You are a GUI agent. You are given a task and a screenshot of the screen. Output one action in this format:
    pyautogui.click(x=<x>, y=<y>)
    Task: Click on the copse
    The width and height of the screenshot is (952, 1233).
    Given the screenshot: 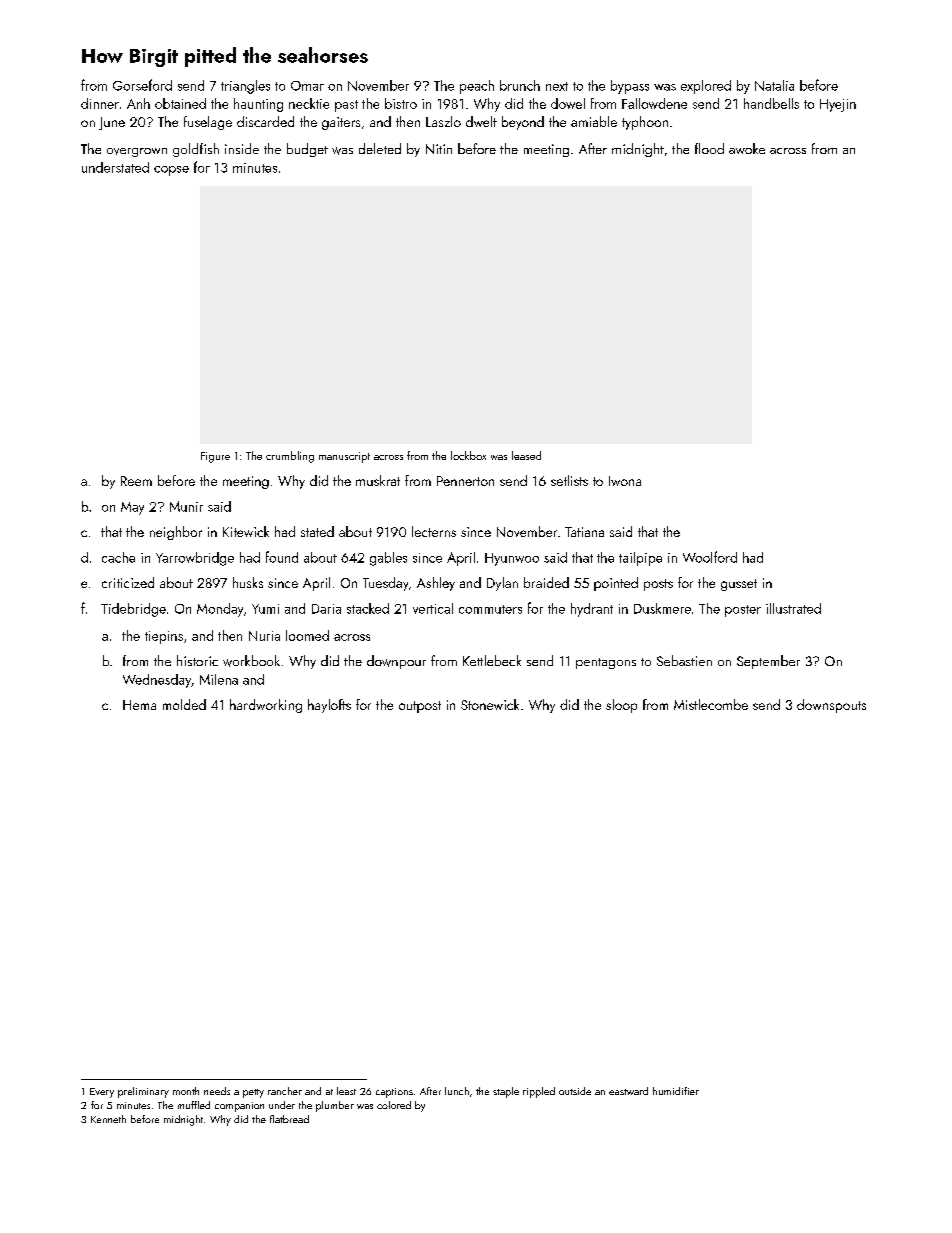 What is the action you would take?
    pyautogui.click(x=171, y=171)
